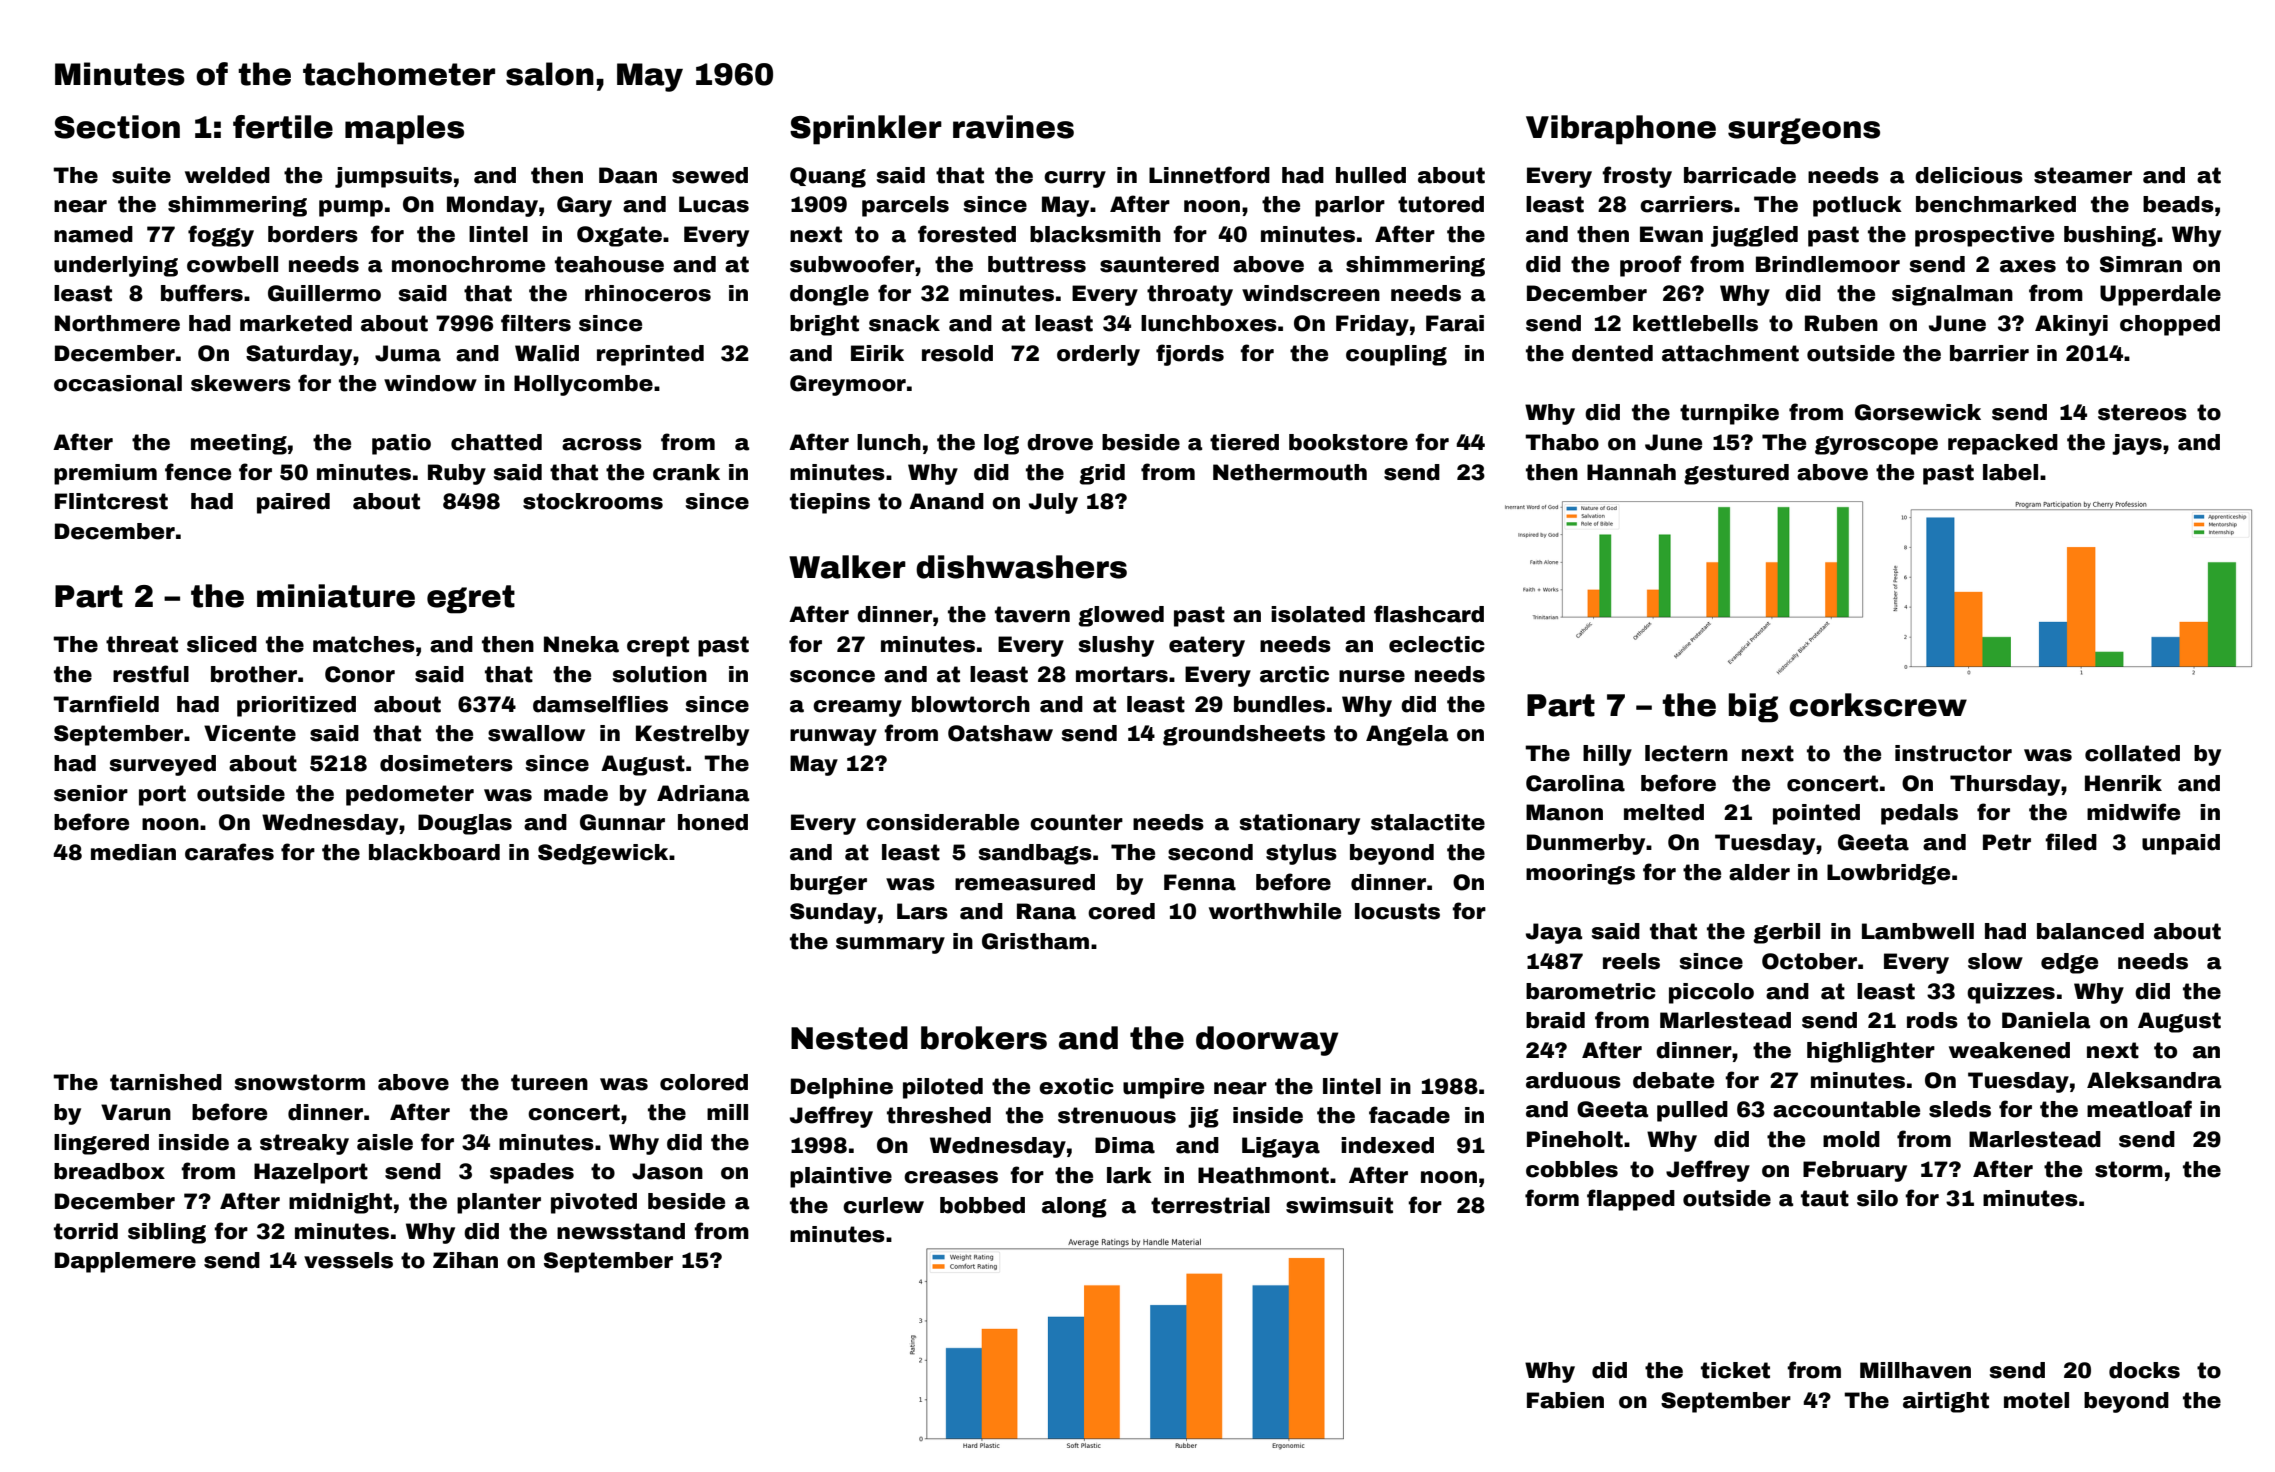 The height and width of the page is (1472, 2275). Describe the element at coordinates (2028, 266) in the page. I see `axes` at that location.
